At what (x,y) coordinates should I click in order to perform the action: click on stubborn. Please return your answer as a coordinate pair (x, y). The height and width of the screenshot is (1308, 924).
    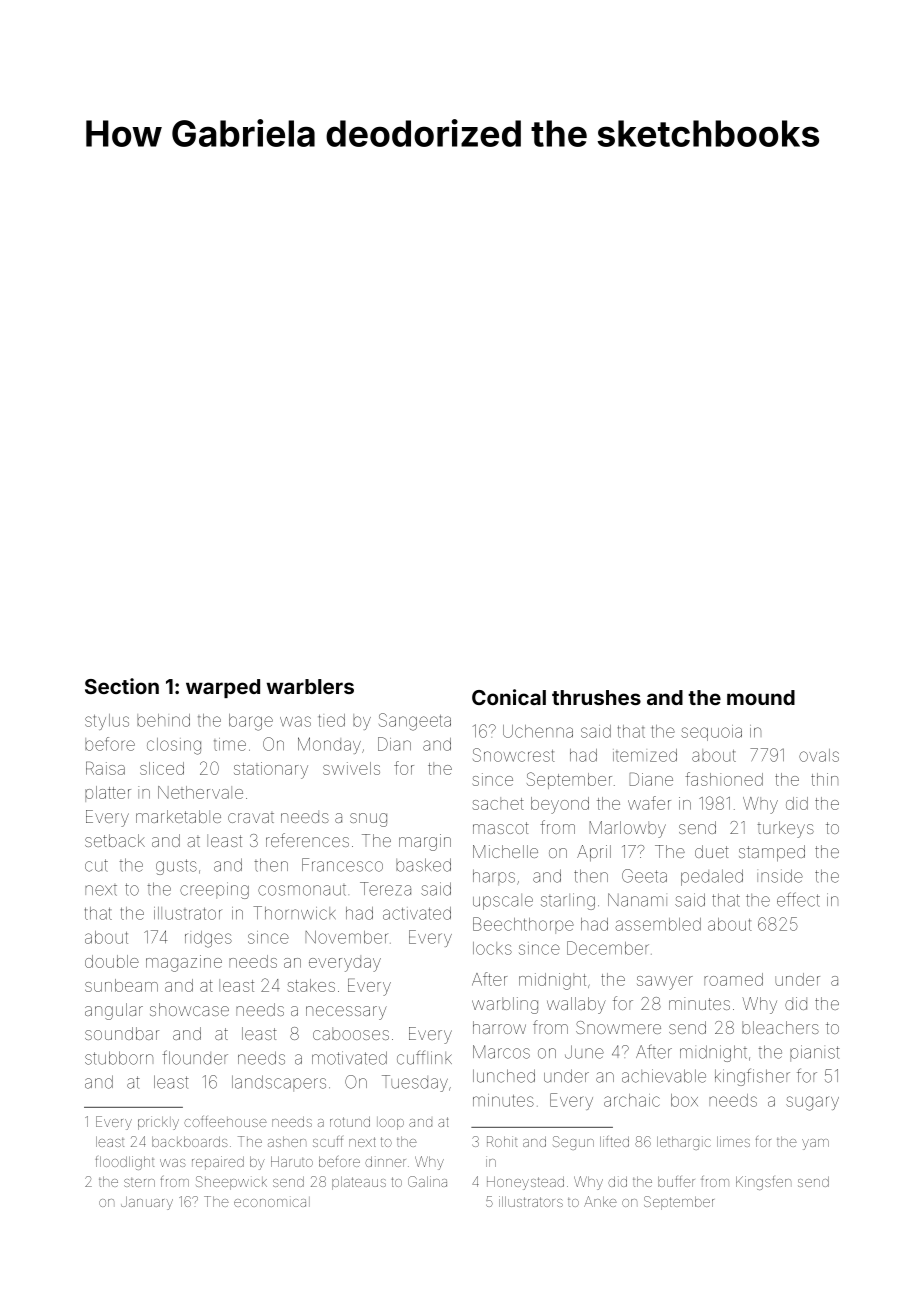
    Looking at the image, I should click on (119, 1058).
